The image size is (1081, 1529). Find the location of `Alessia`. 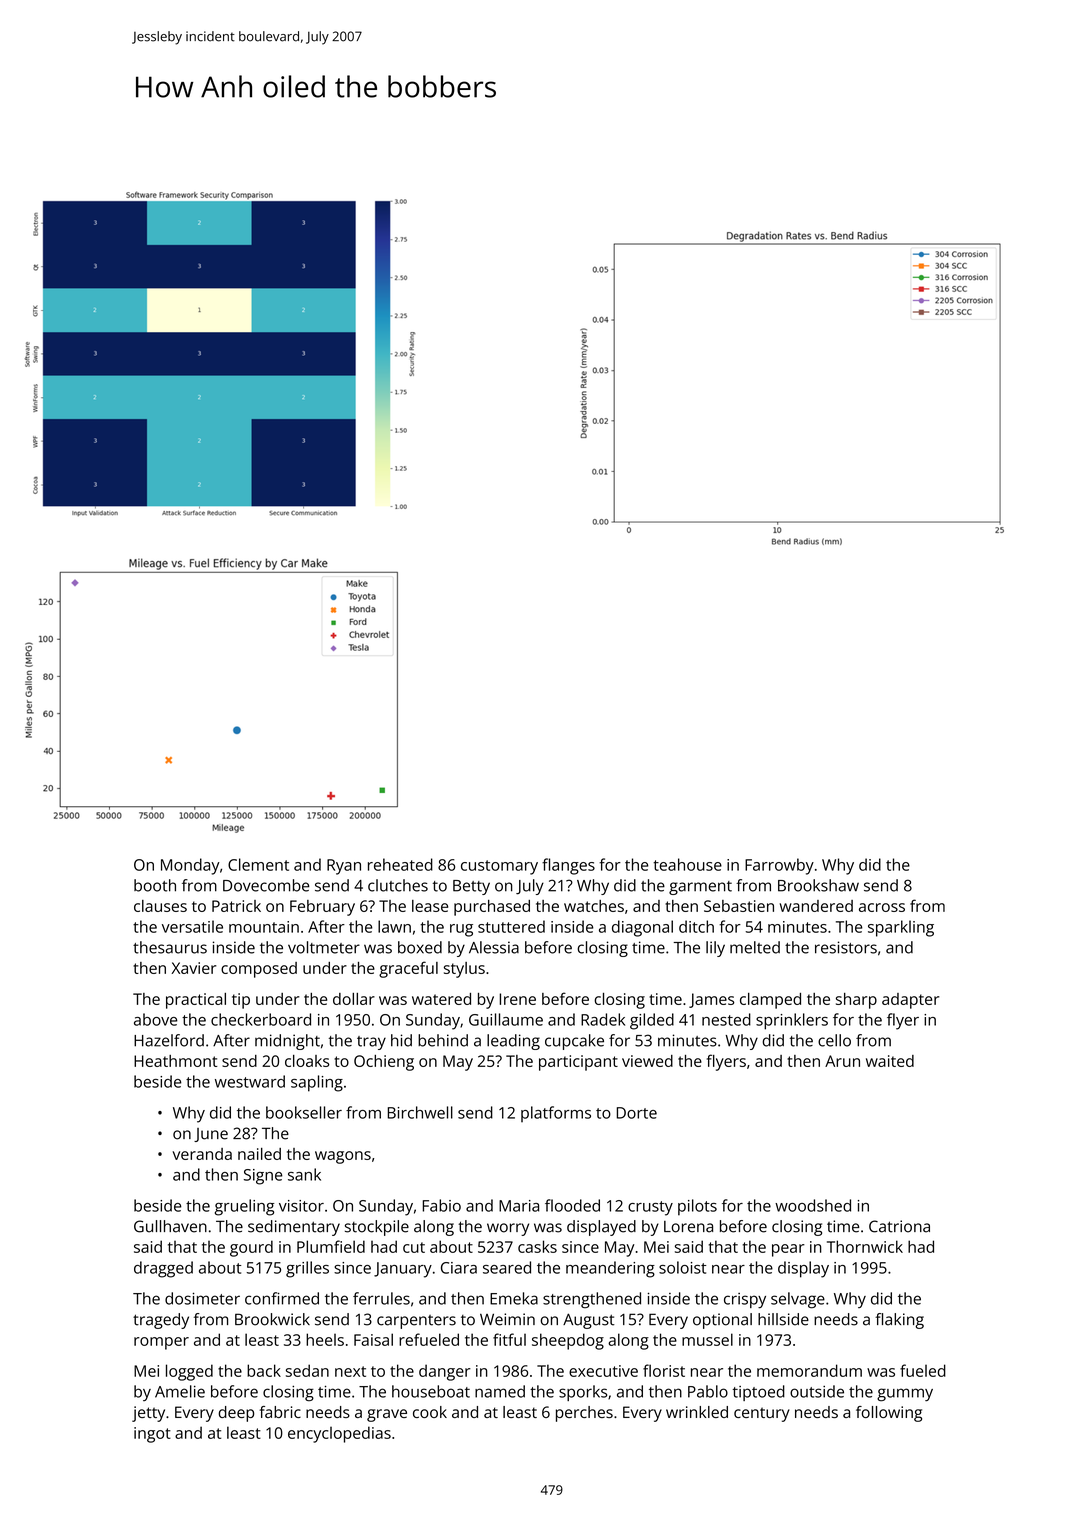

Alessia is located at coordinates (494, 947).
